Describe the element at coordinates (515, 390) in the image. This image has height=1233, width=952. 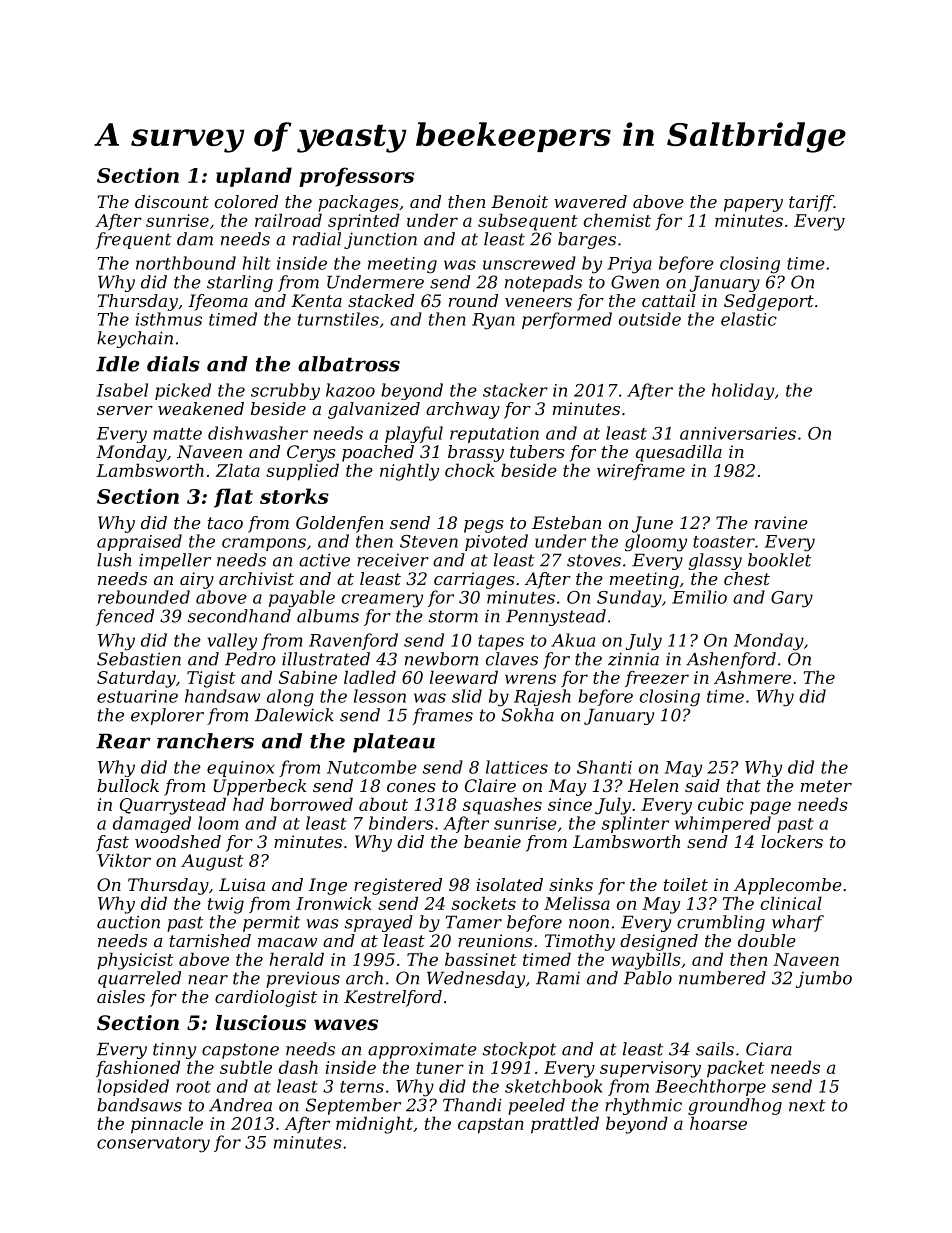
I see `stacker` at that location.
